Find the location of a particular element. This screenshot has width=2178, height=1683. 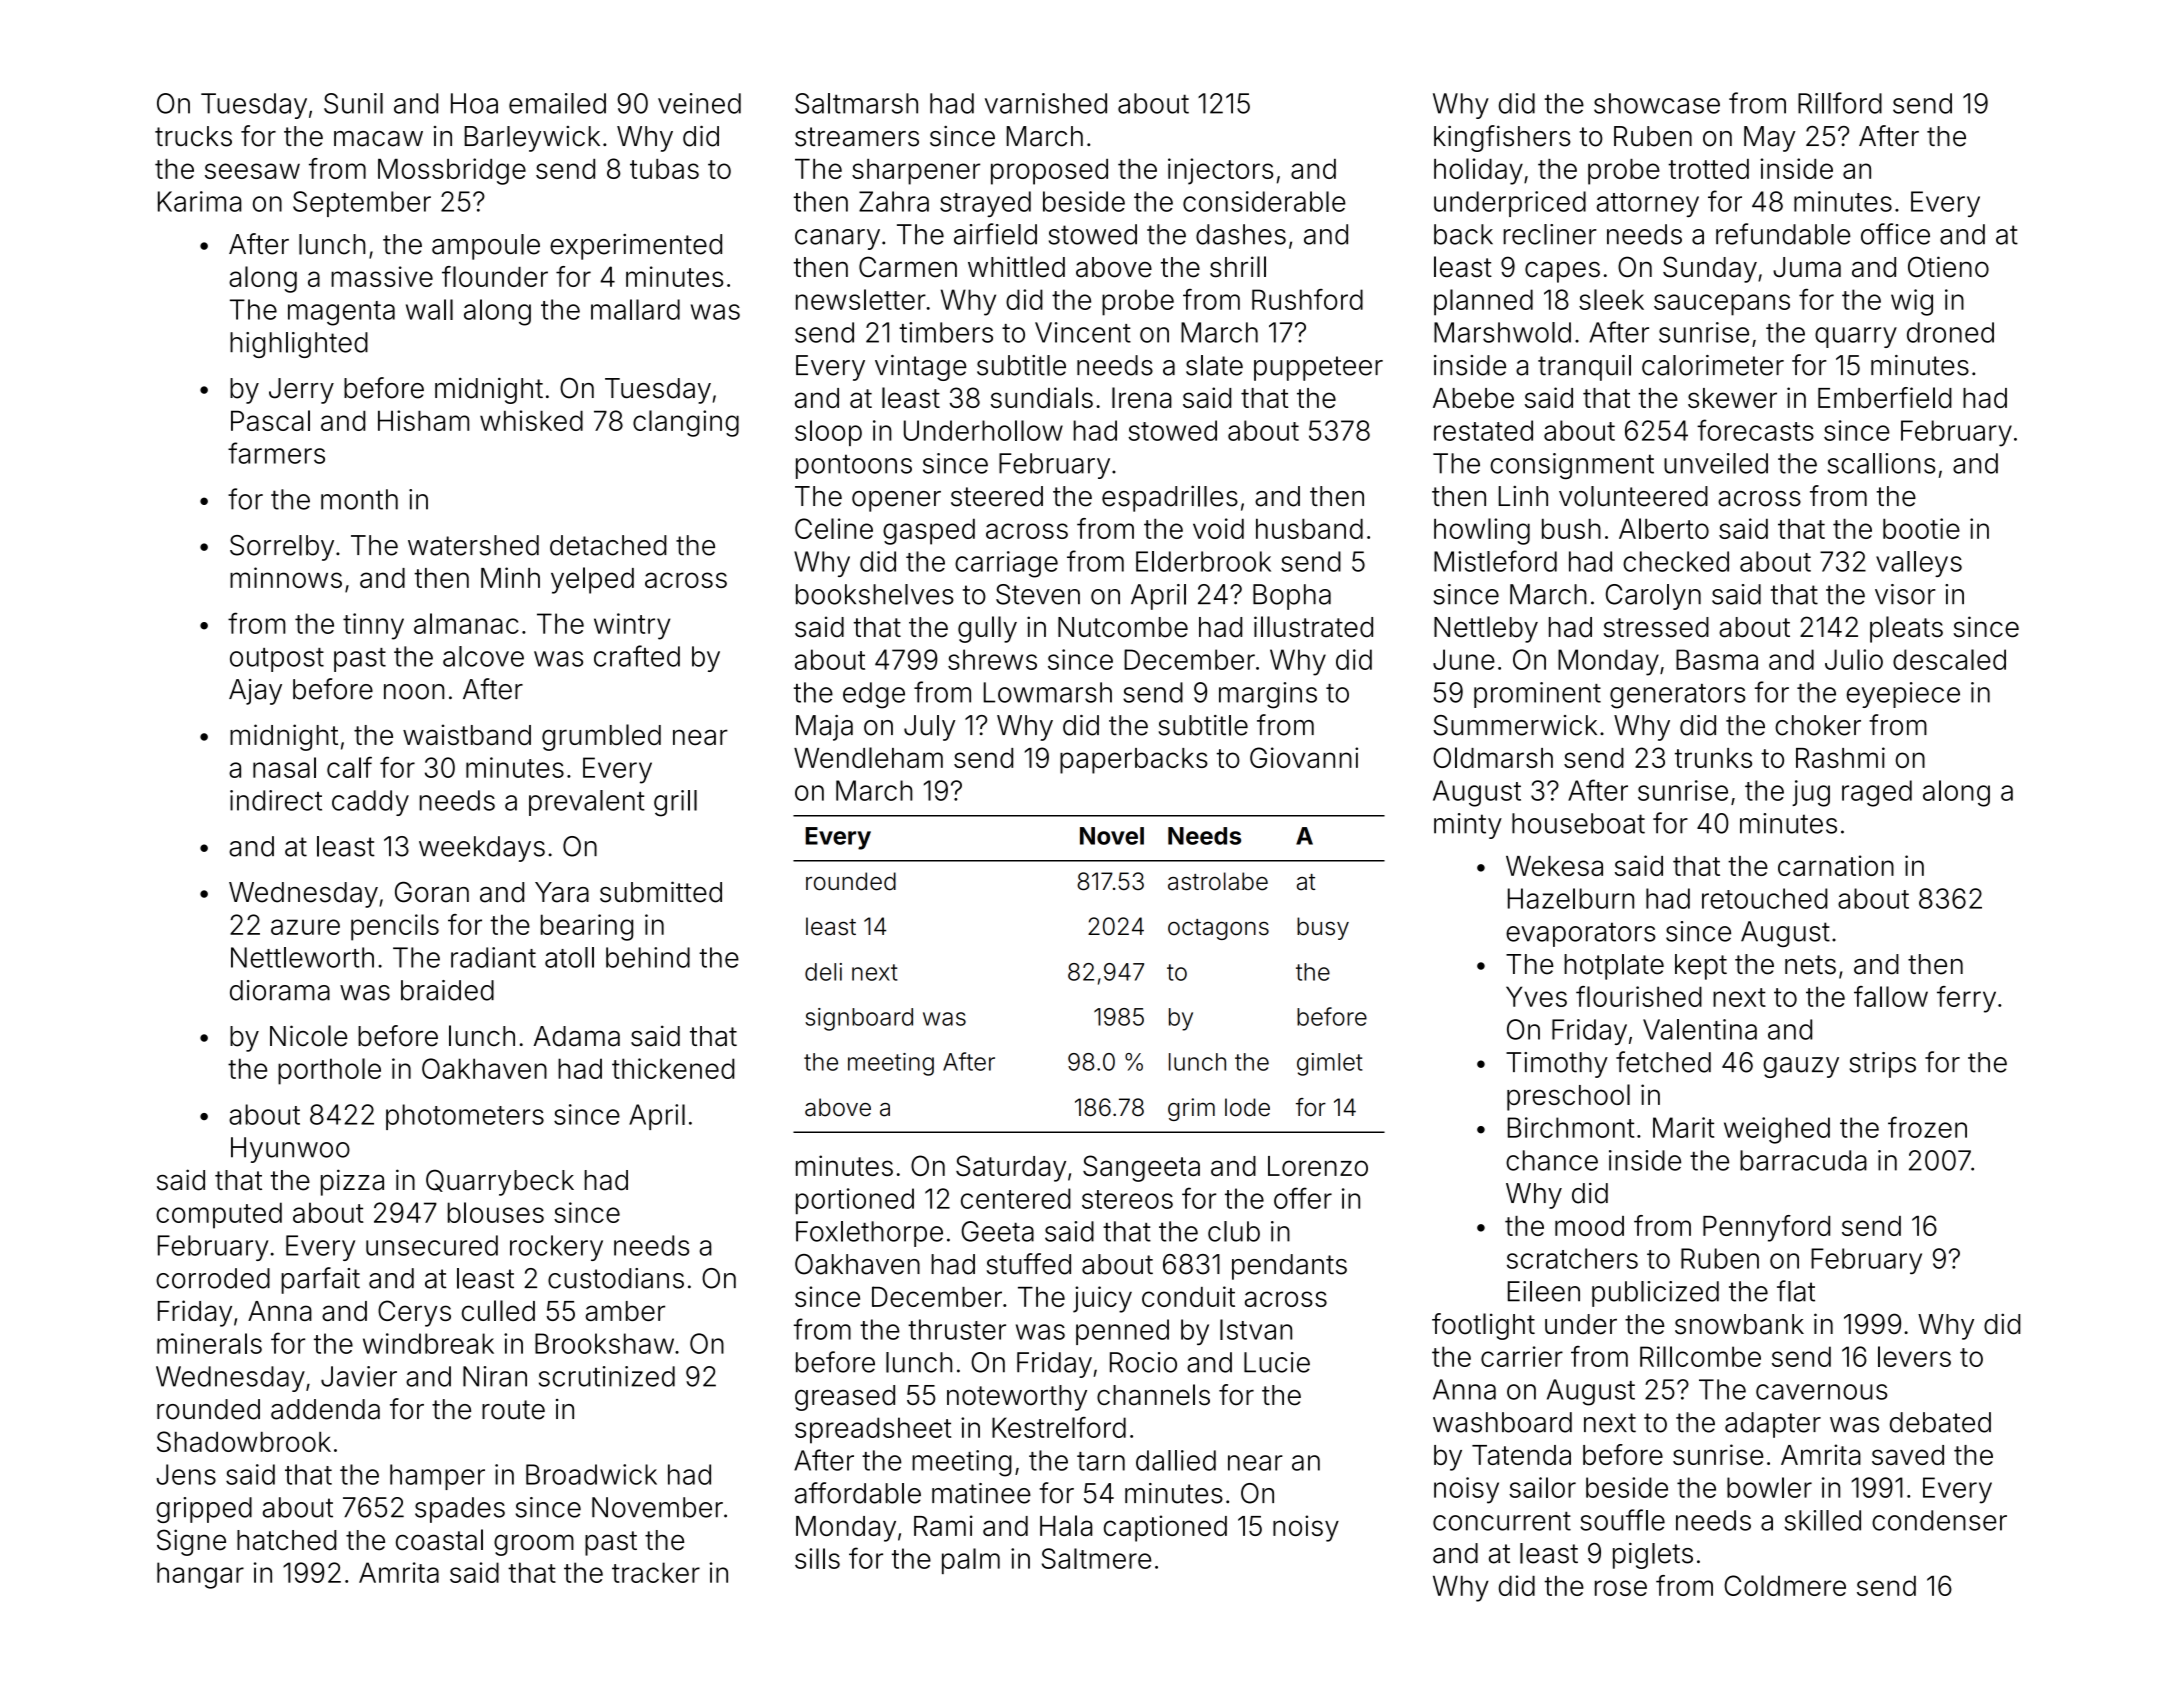

valleys is located at coordinates (1919, 564).
